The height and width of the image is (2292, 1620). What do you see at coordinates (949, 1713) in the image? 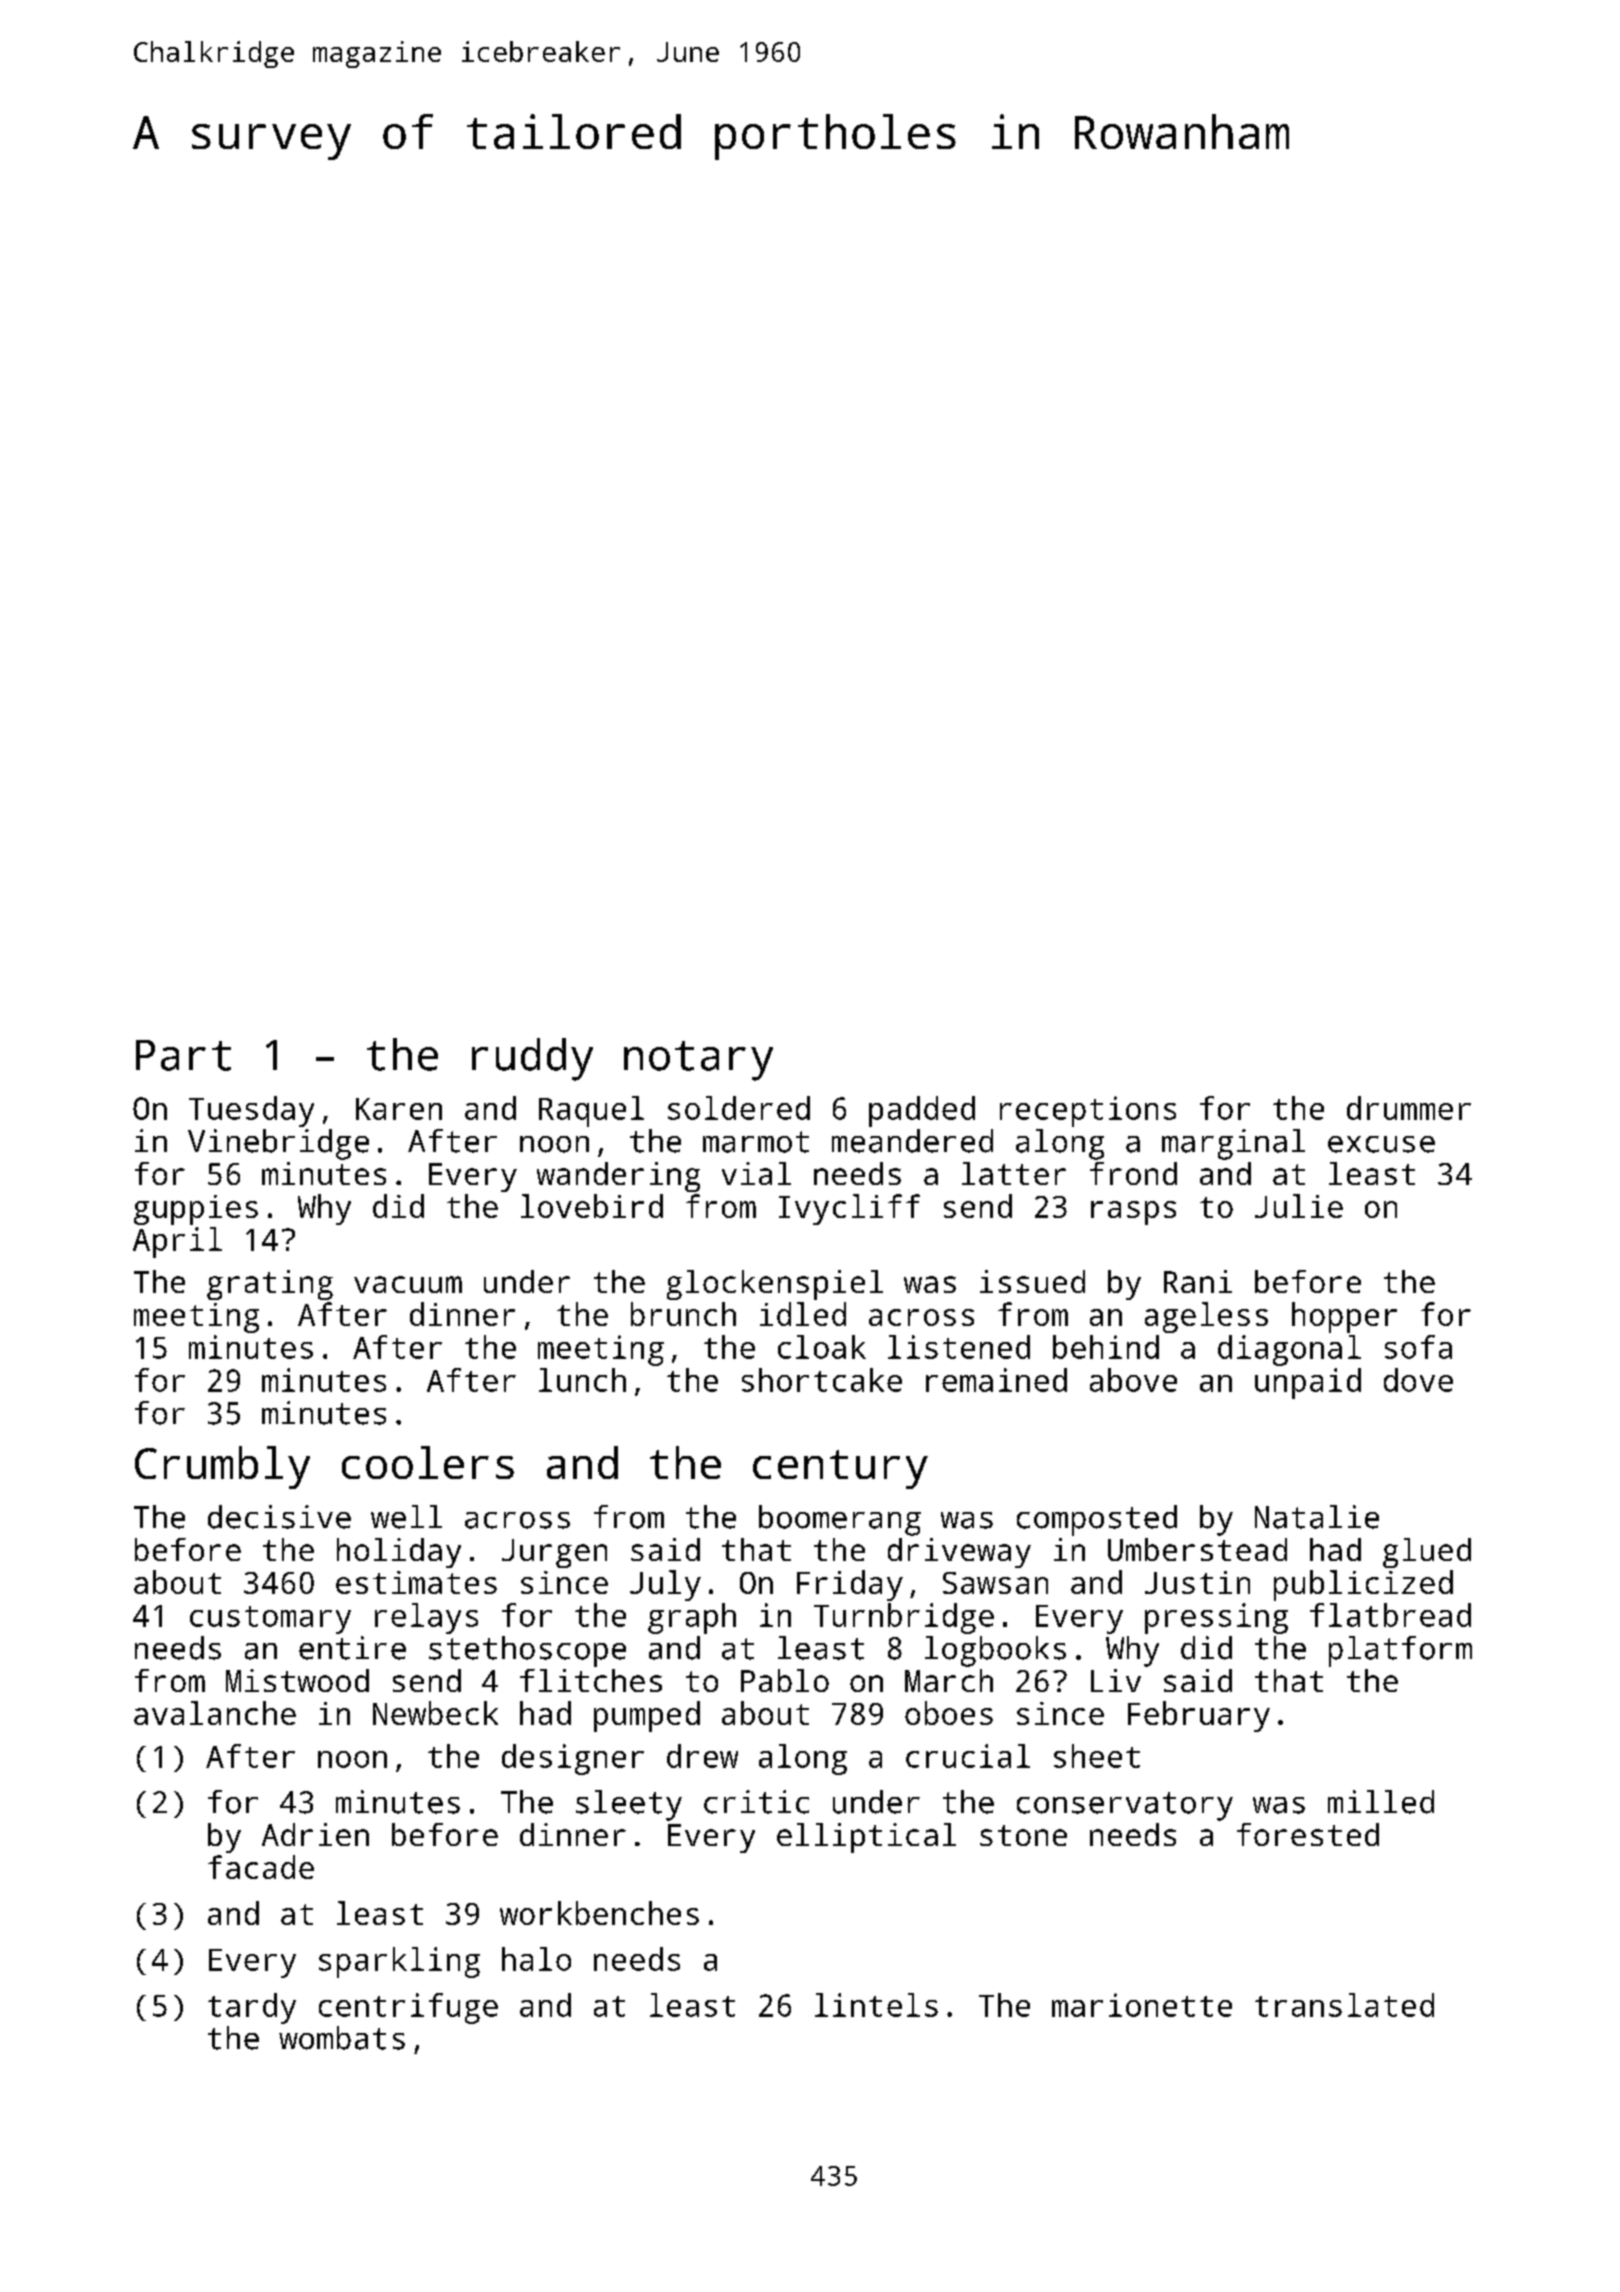
I see `oboes` at bounding box center [949, 1713].
